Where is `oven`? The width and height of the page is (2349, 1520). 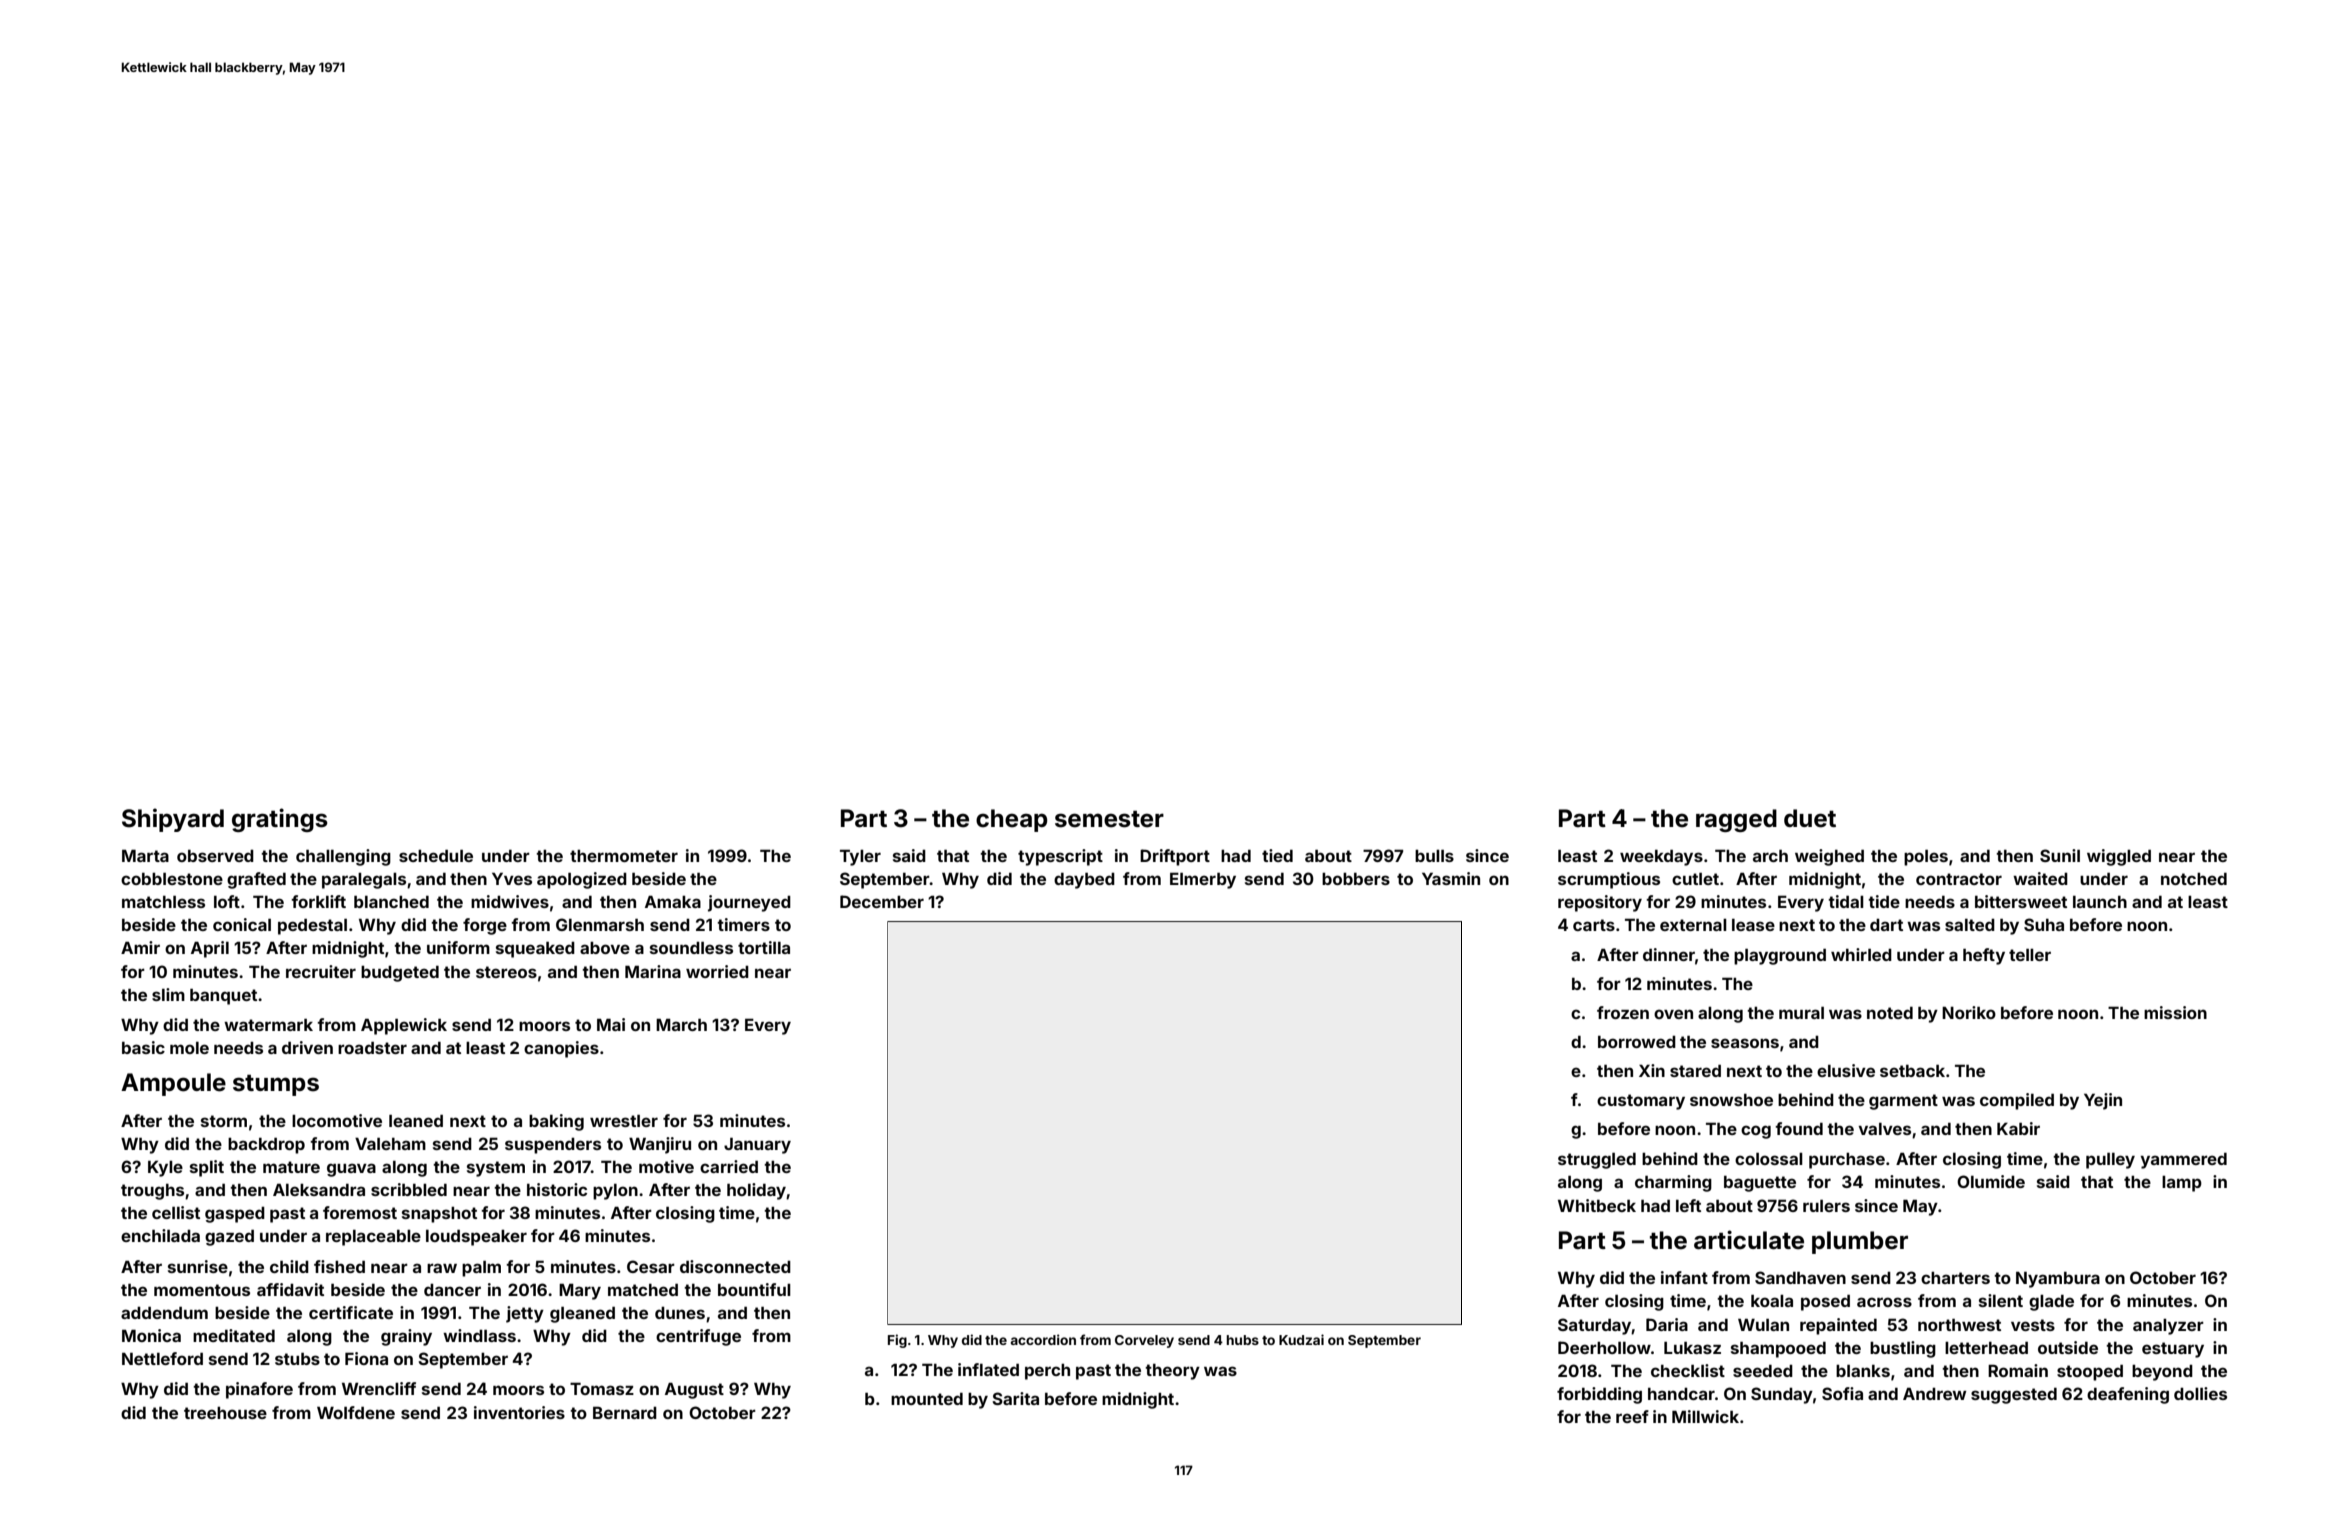
oven is located at coordinates (1673, 1014).
